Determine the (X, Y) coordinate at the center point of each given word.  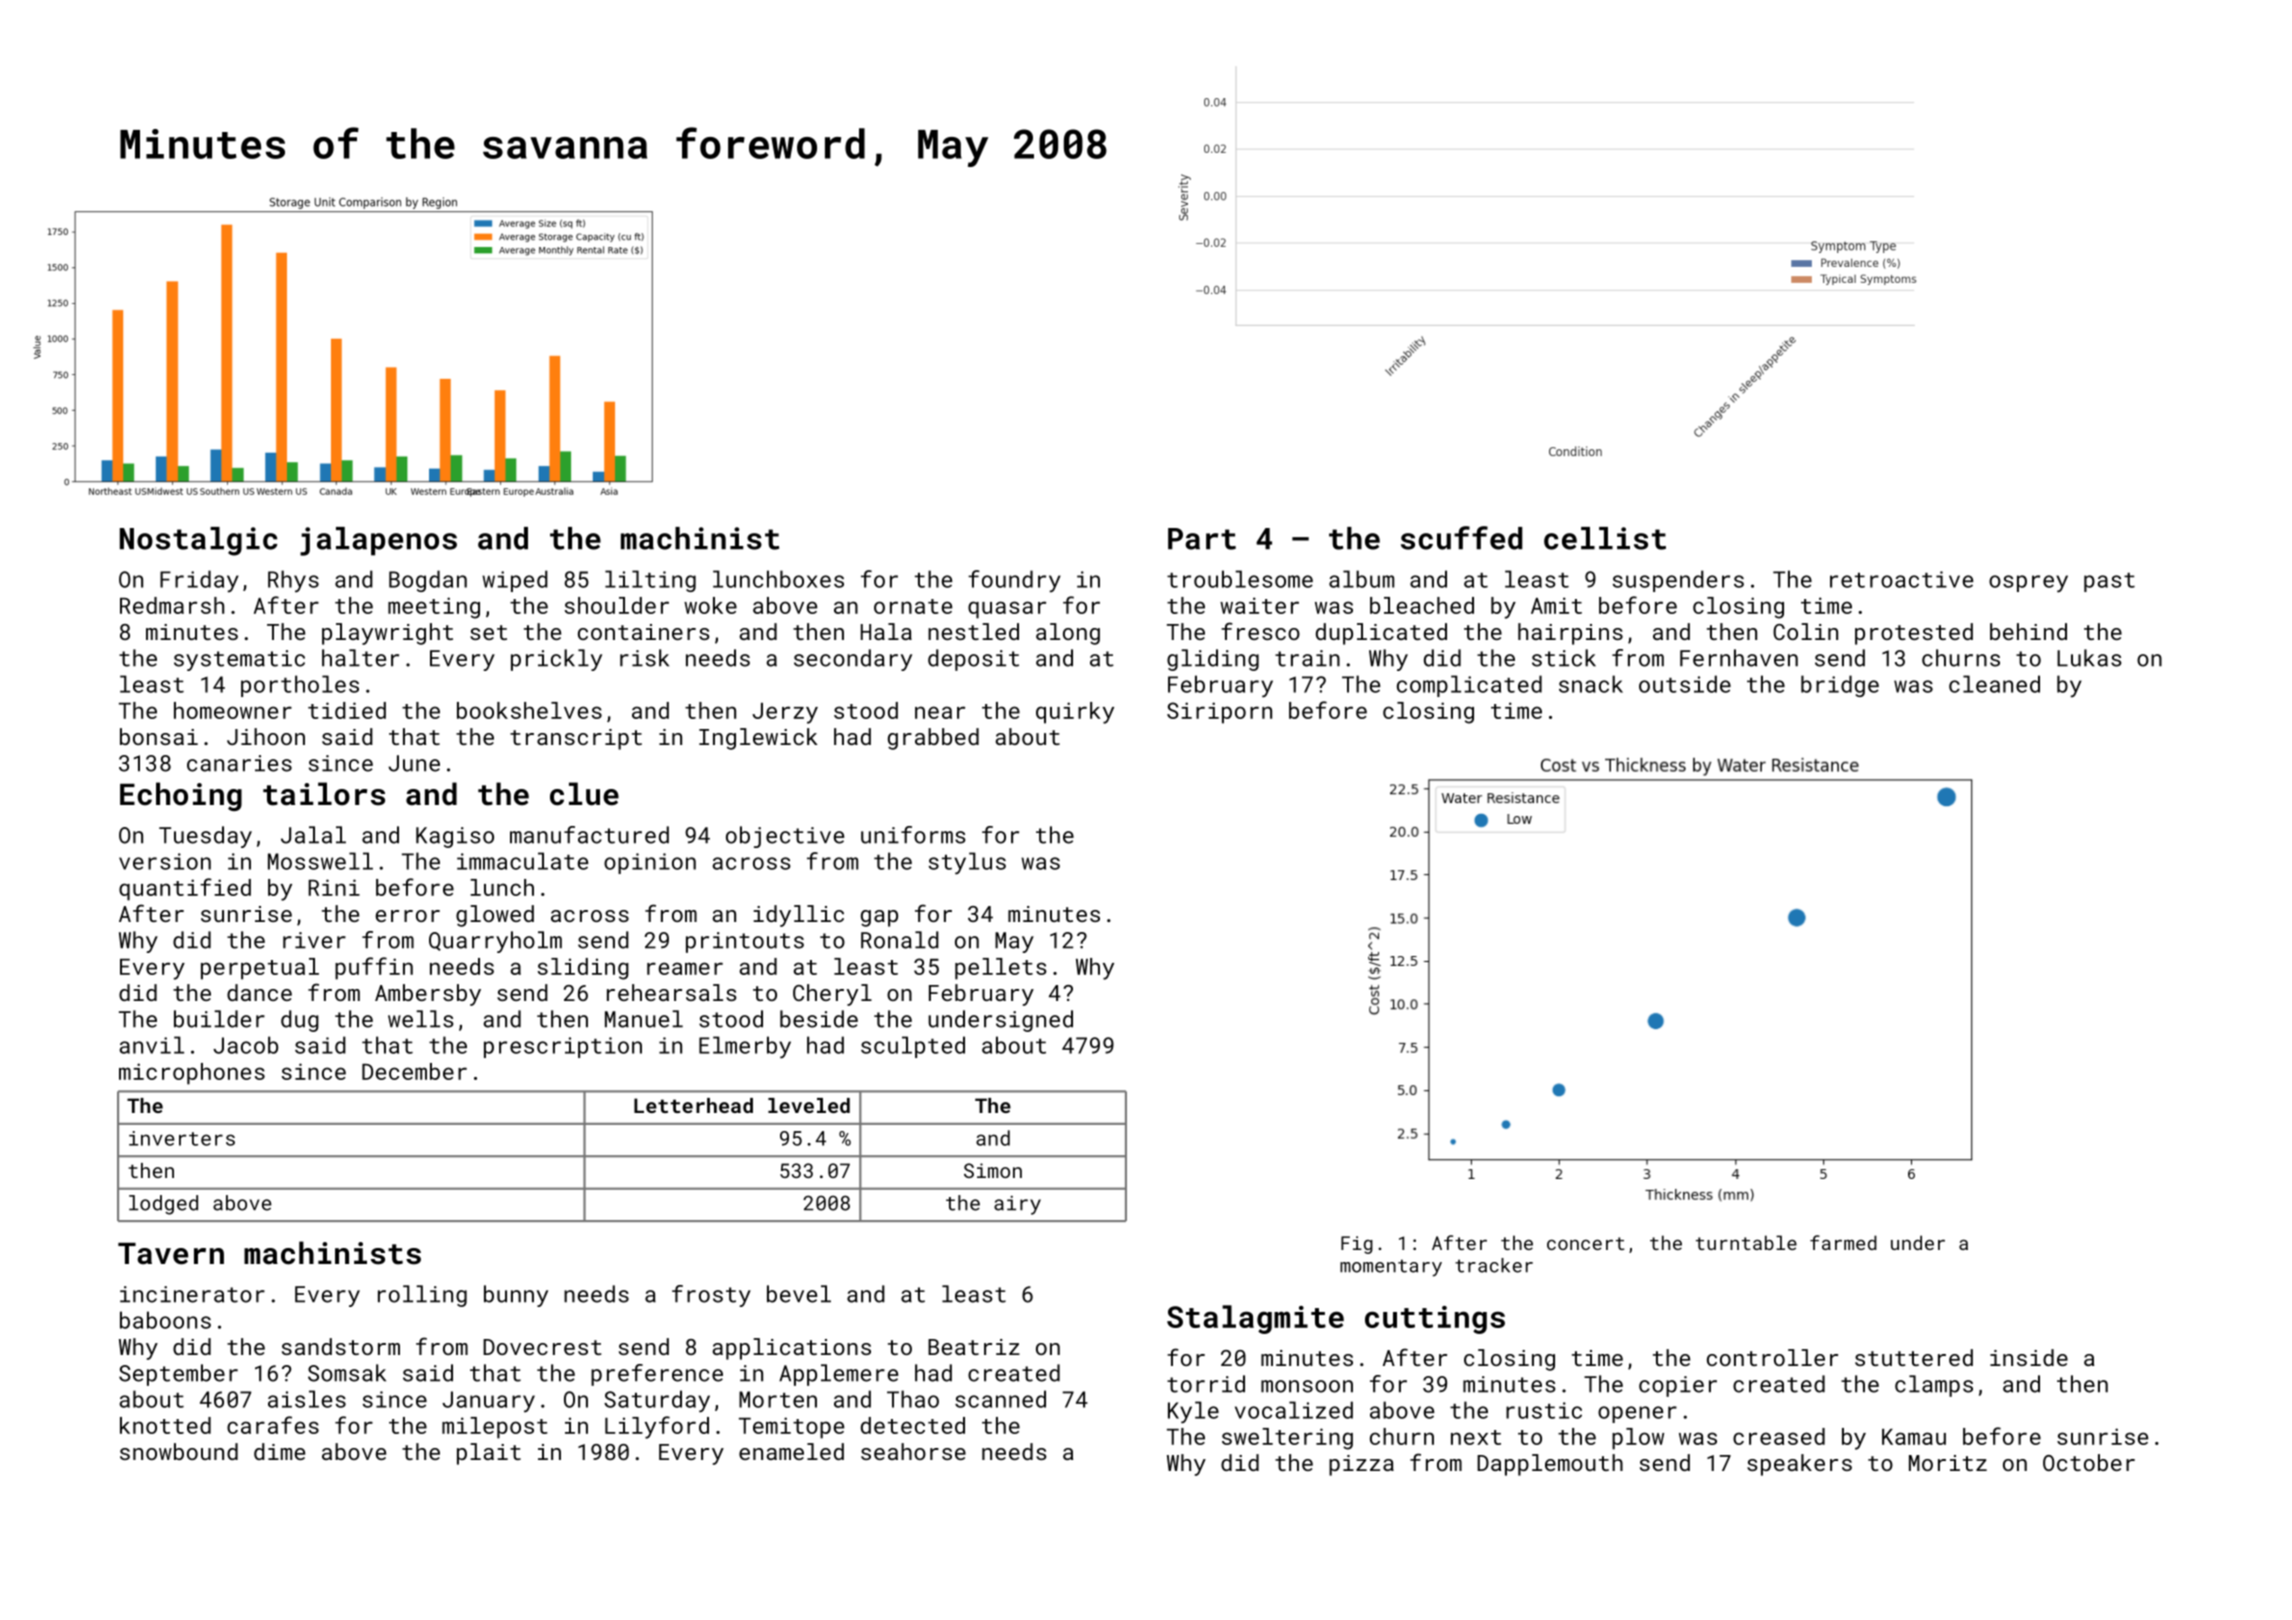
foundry (1014, 581)
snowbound (179, 1451)
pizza (1361, 1465)
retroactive (1901, 579)
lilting (650, 581)
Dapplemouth (1550, 1465)
